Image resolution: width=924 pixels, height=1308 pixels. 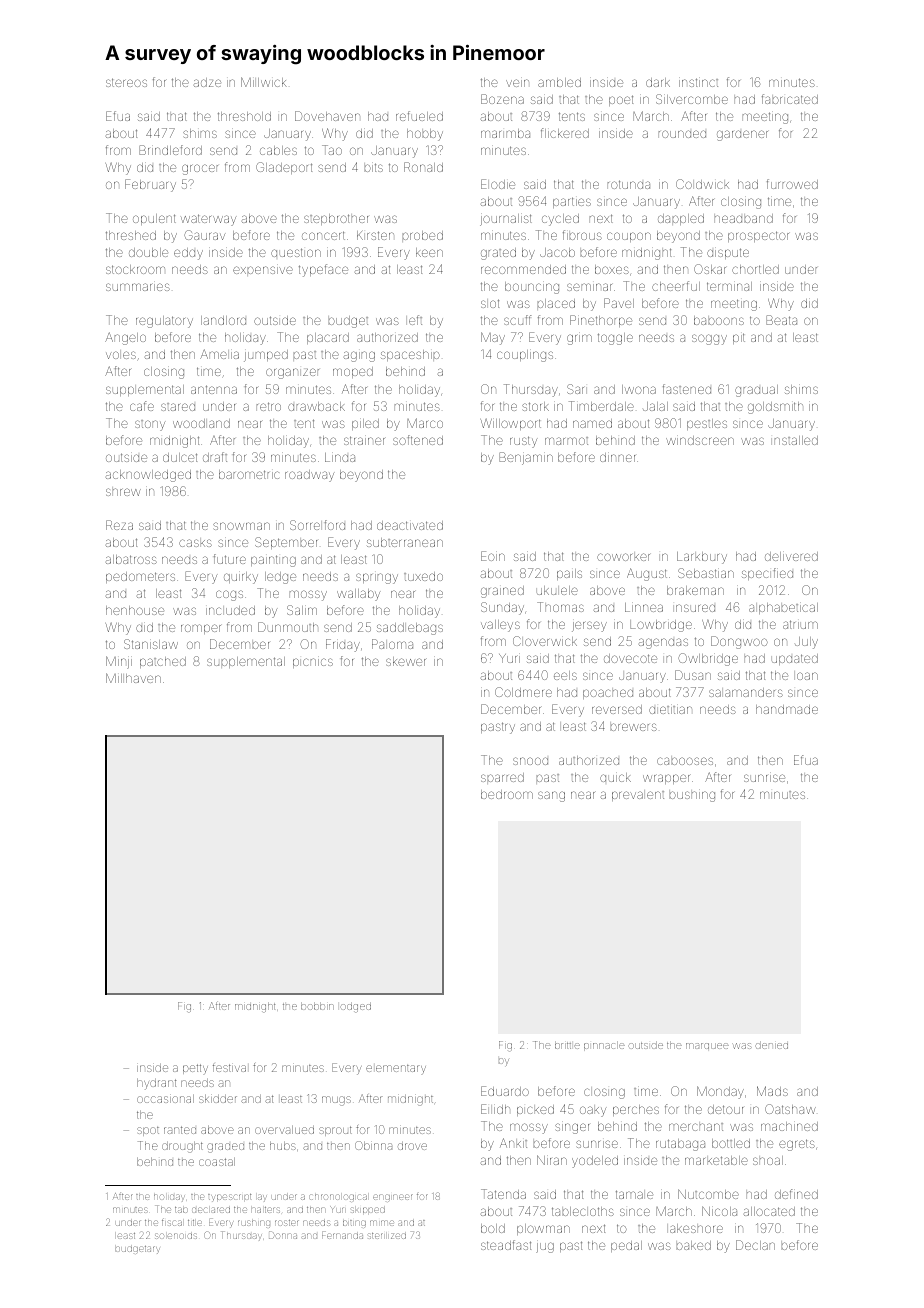 I want to click on Benjamin, so click(x=526, y=458).
